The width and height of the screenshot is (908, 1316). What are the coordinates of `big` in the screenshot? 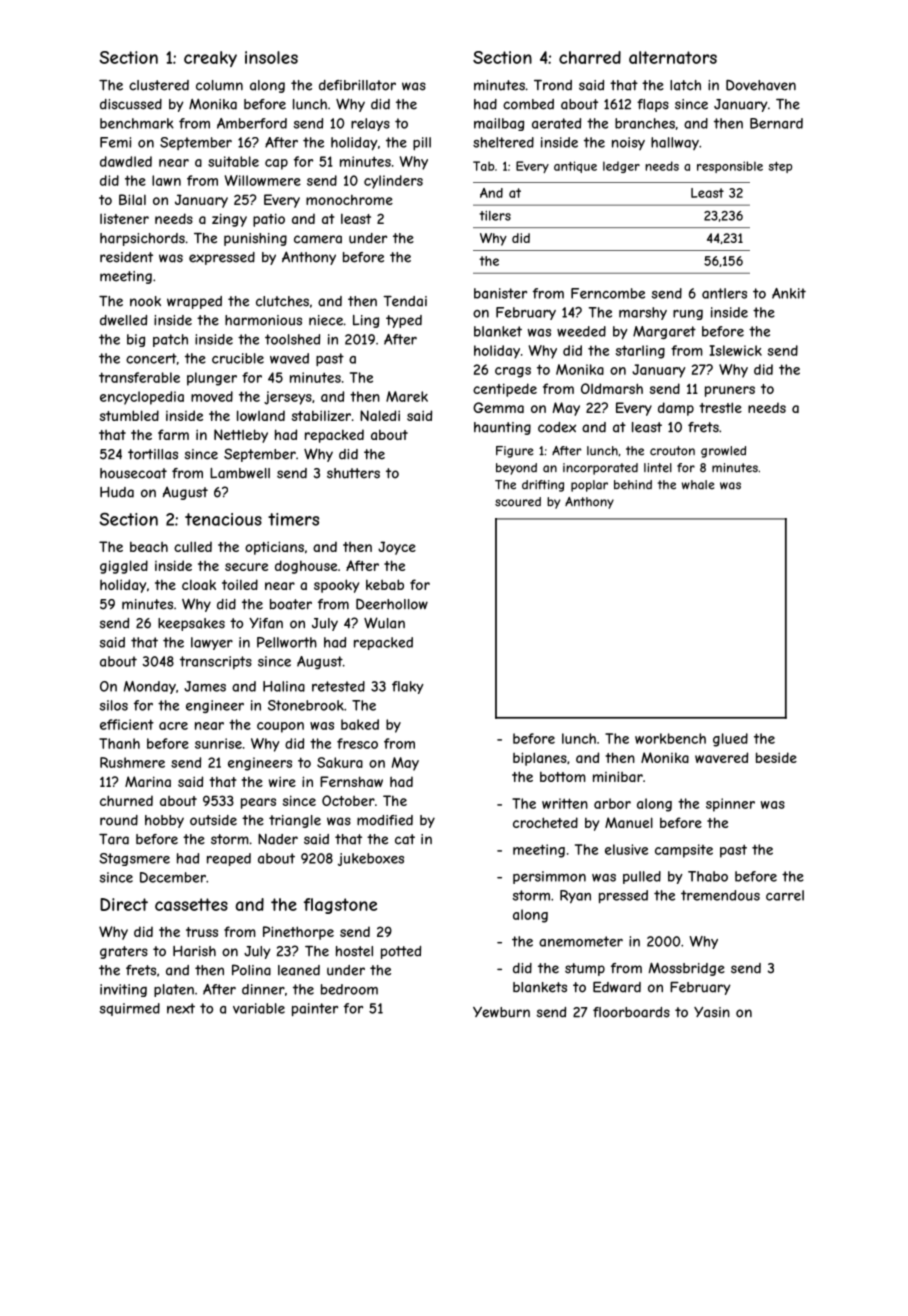 It's located at (136, 340).
